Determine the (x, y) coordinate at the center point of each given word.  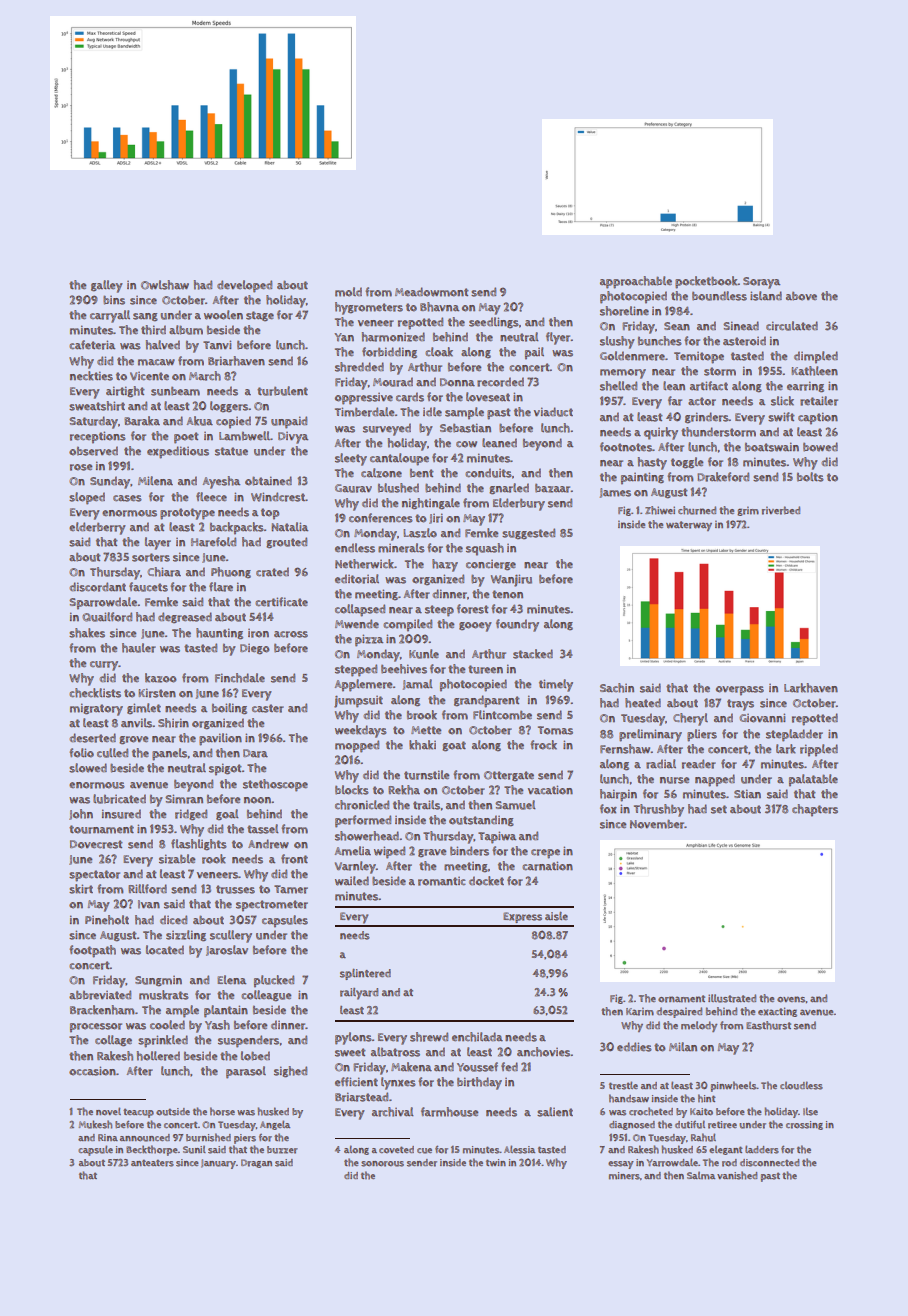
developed (244, 286)
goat (454, 746)
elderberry (97, 528)
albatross (395, 1052)
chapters (815, 810)
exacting (777, 1012)
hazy (445, 565)
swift (781, 417)
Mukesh (95, 1124)
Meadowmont (432, 292)
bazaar (552, 488)
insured (121, 814)
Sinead (741, 325)
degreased (185, 617)
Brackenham (102, 1010)
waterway (689, 526)
